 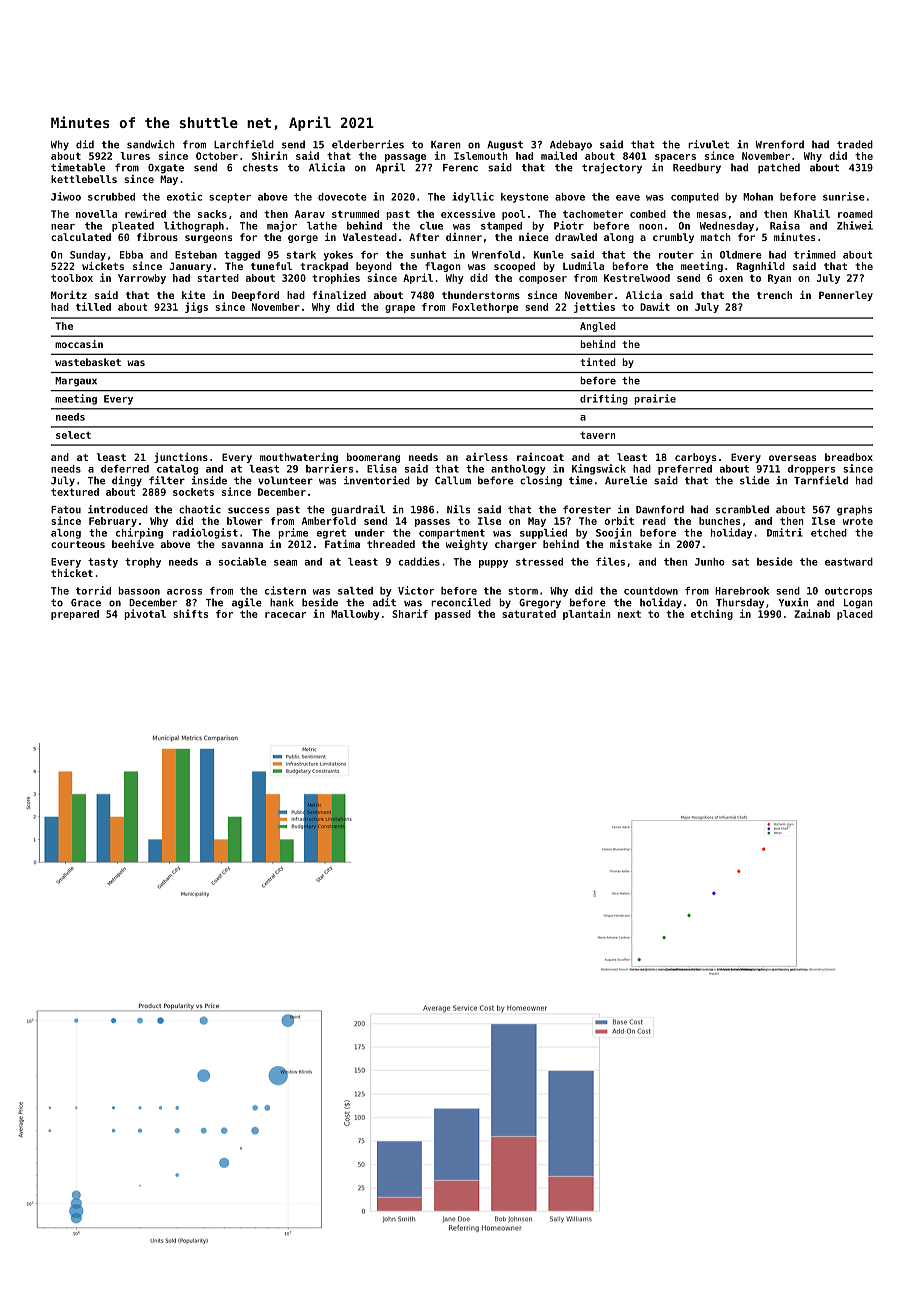 What do you see at coordinates (458, 509) in the document?
I see `Nils` at bounding box center [458, 509].
